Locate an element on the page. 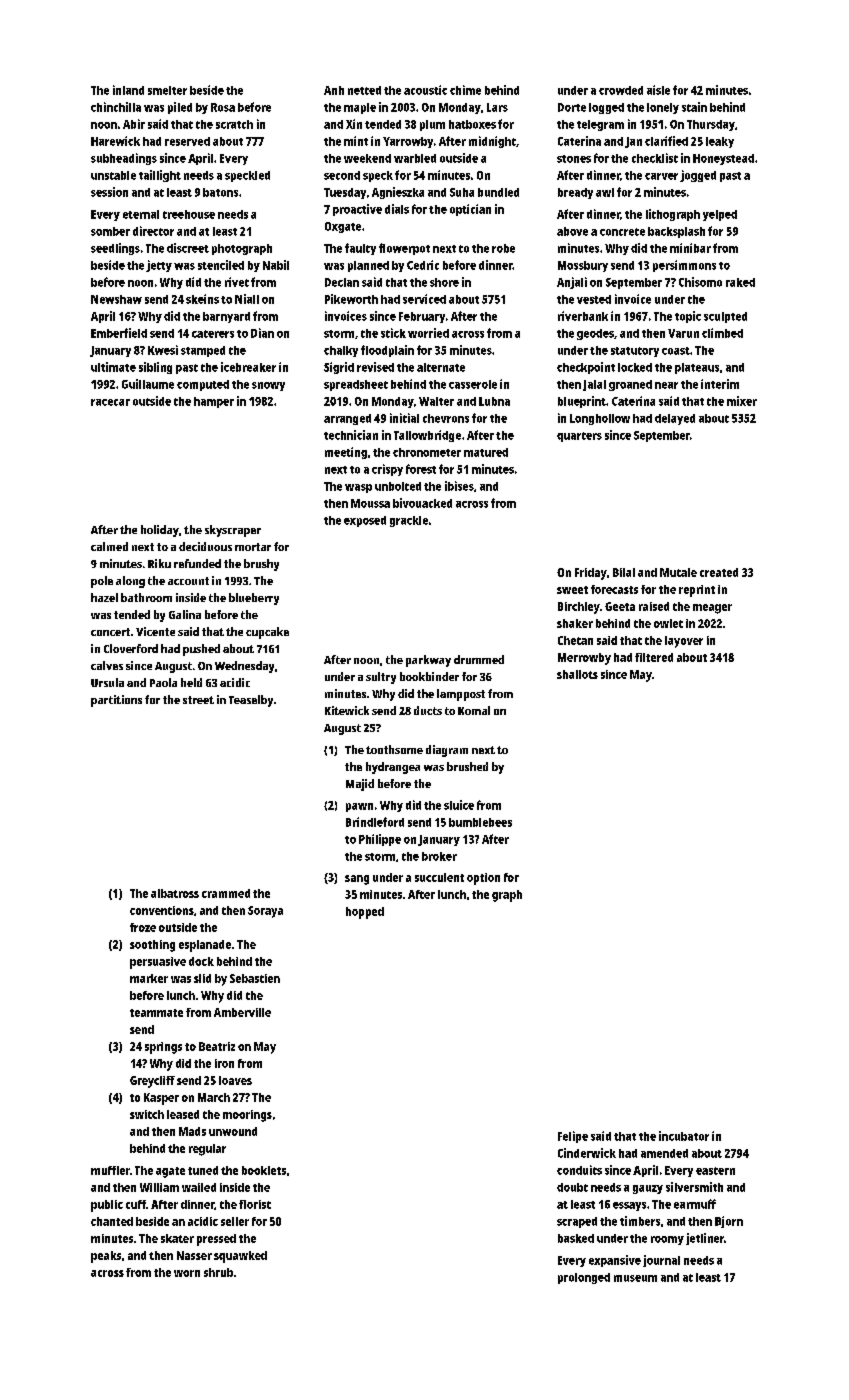  seller is located at coordinates (235, 1221).
